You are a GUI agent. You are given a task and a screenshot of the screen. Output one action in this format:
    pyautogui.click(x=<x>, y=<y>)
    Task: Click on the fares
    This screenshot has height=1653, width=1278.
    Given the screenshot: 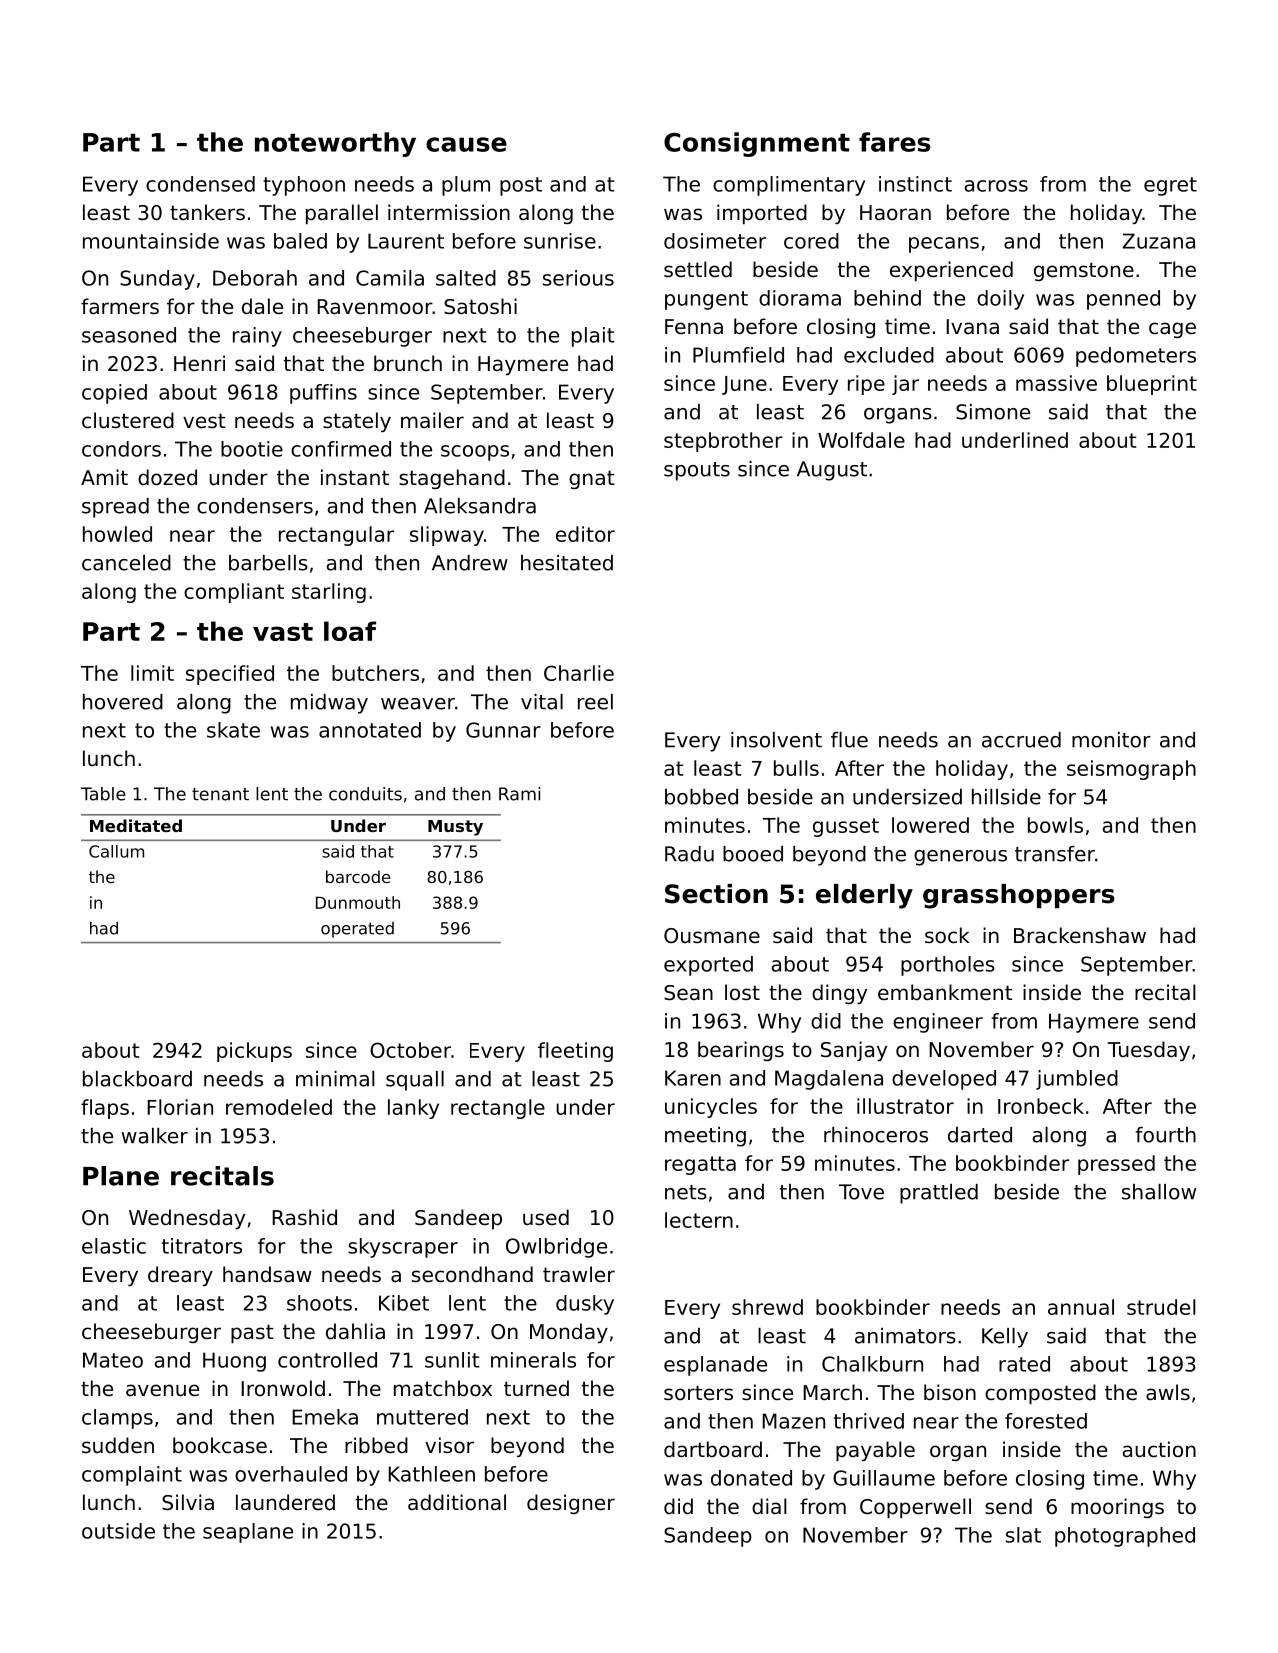 What is the action you would take?
    pyautogui.click(x=895, y=142)
